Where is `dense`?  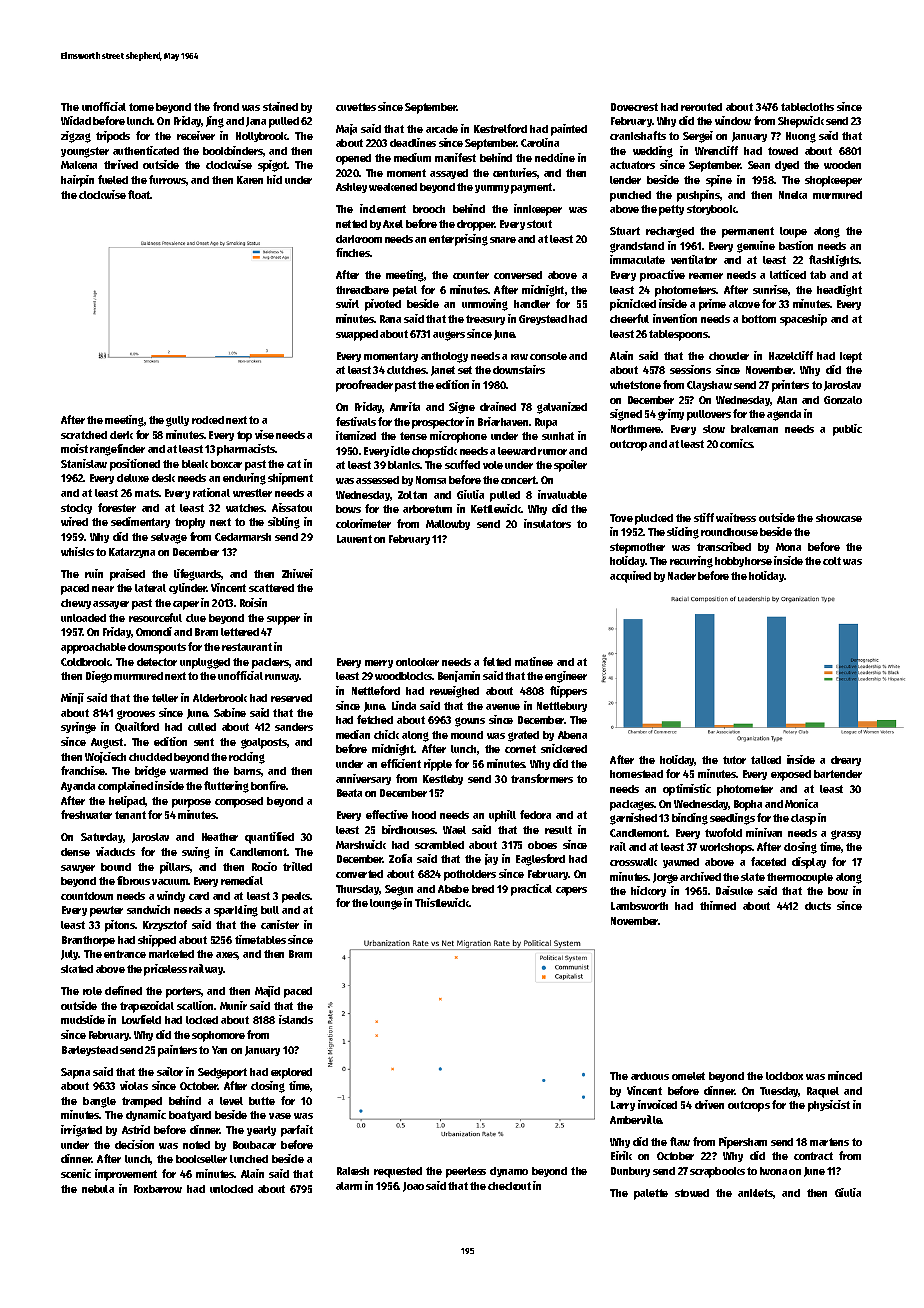 dense is located at coordinates (75, 852).
